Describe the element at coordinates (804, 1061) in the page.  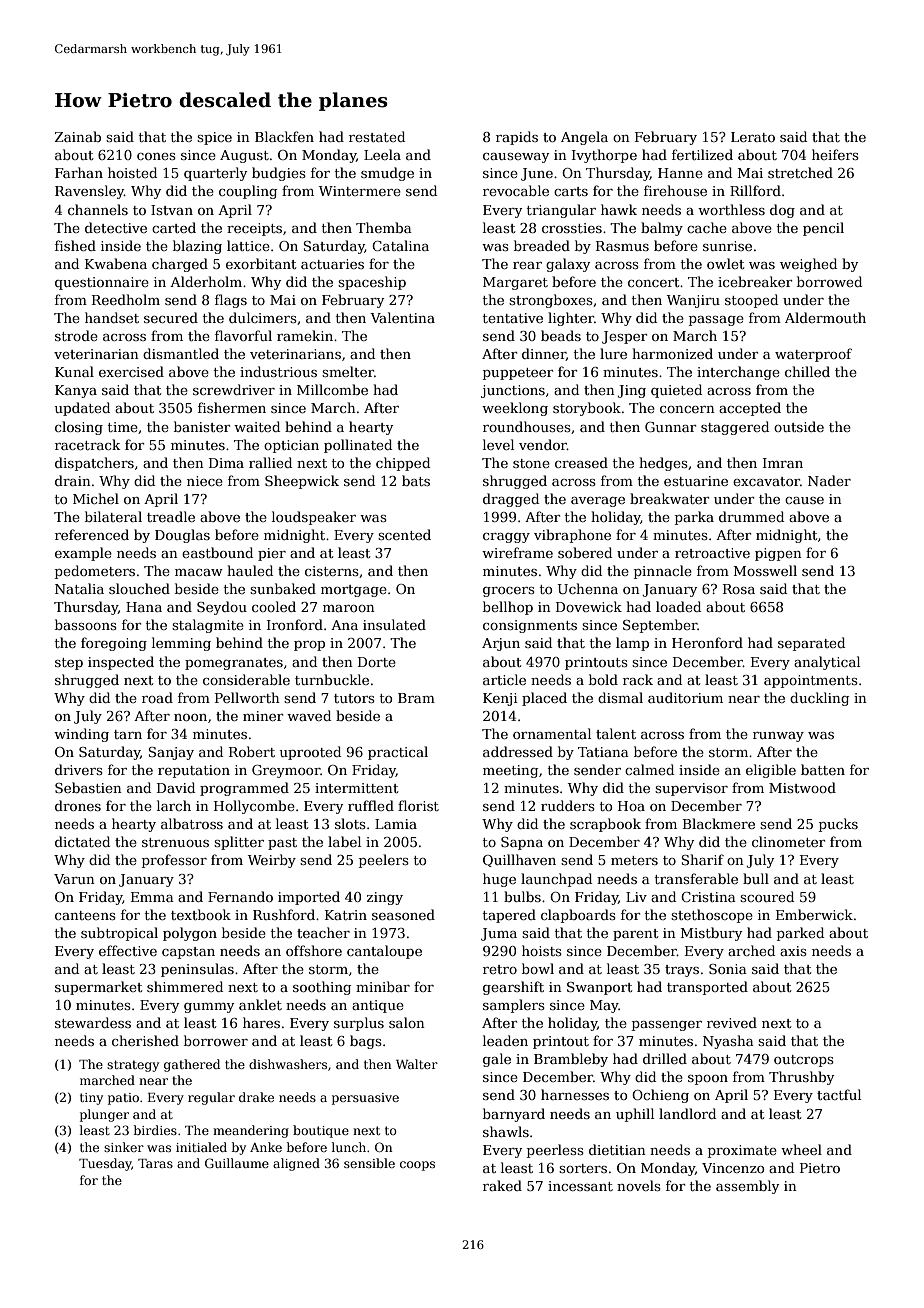
I see `outcrops` at that location.
